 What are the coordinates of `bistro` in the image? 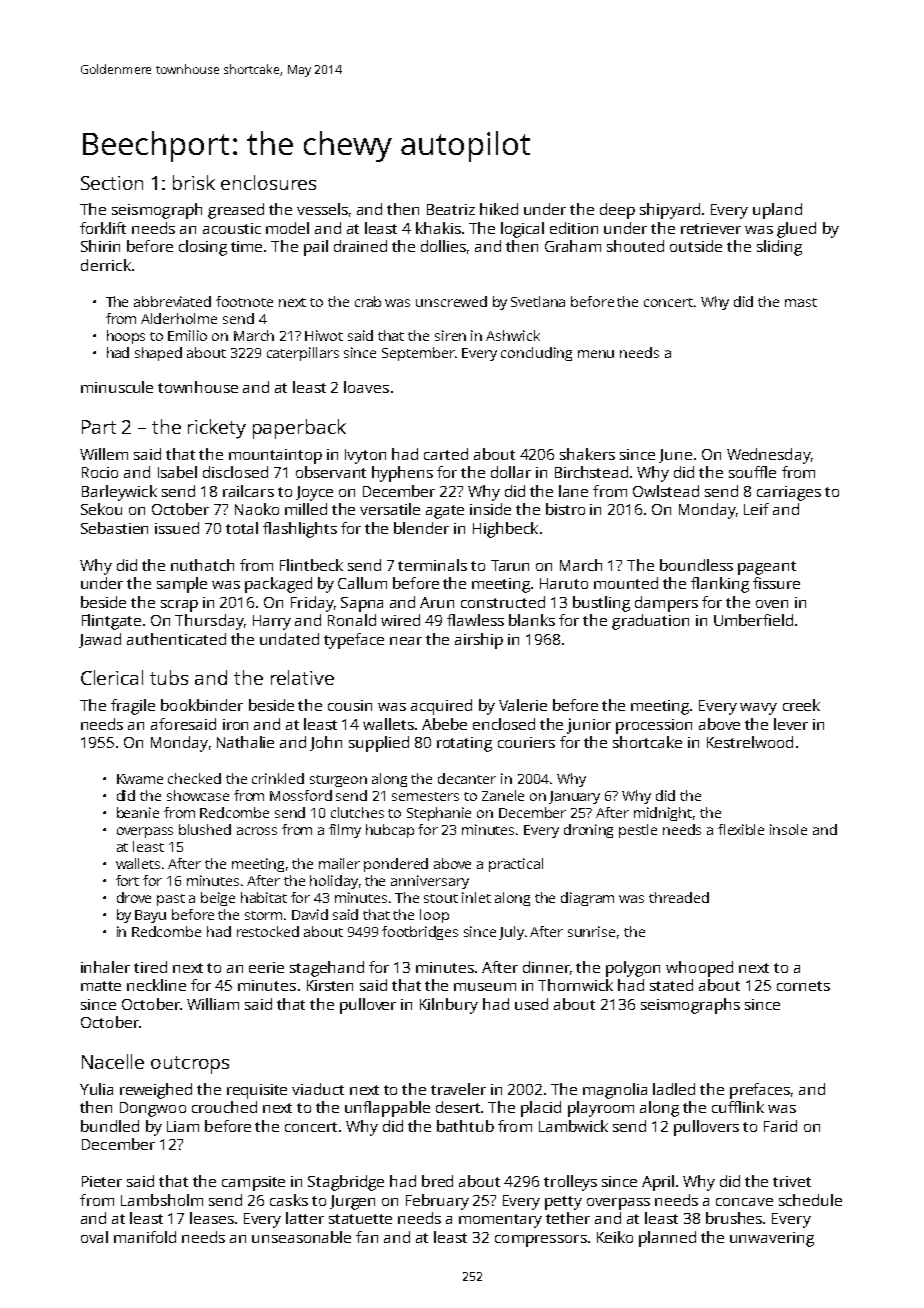 It's located at (565, 509).
